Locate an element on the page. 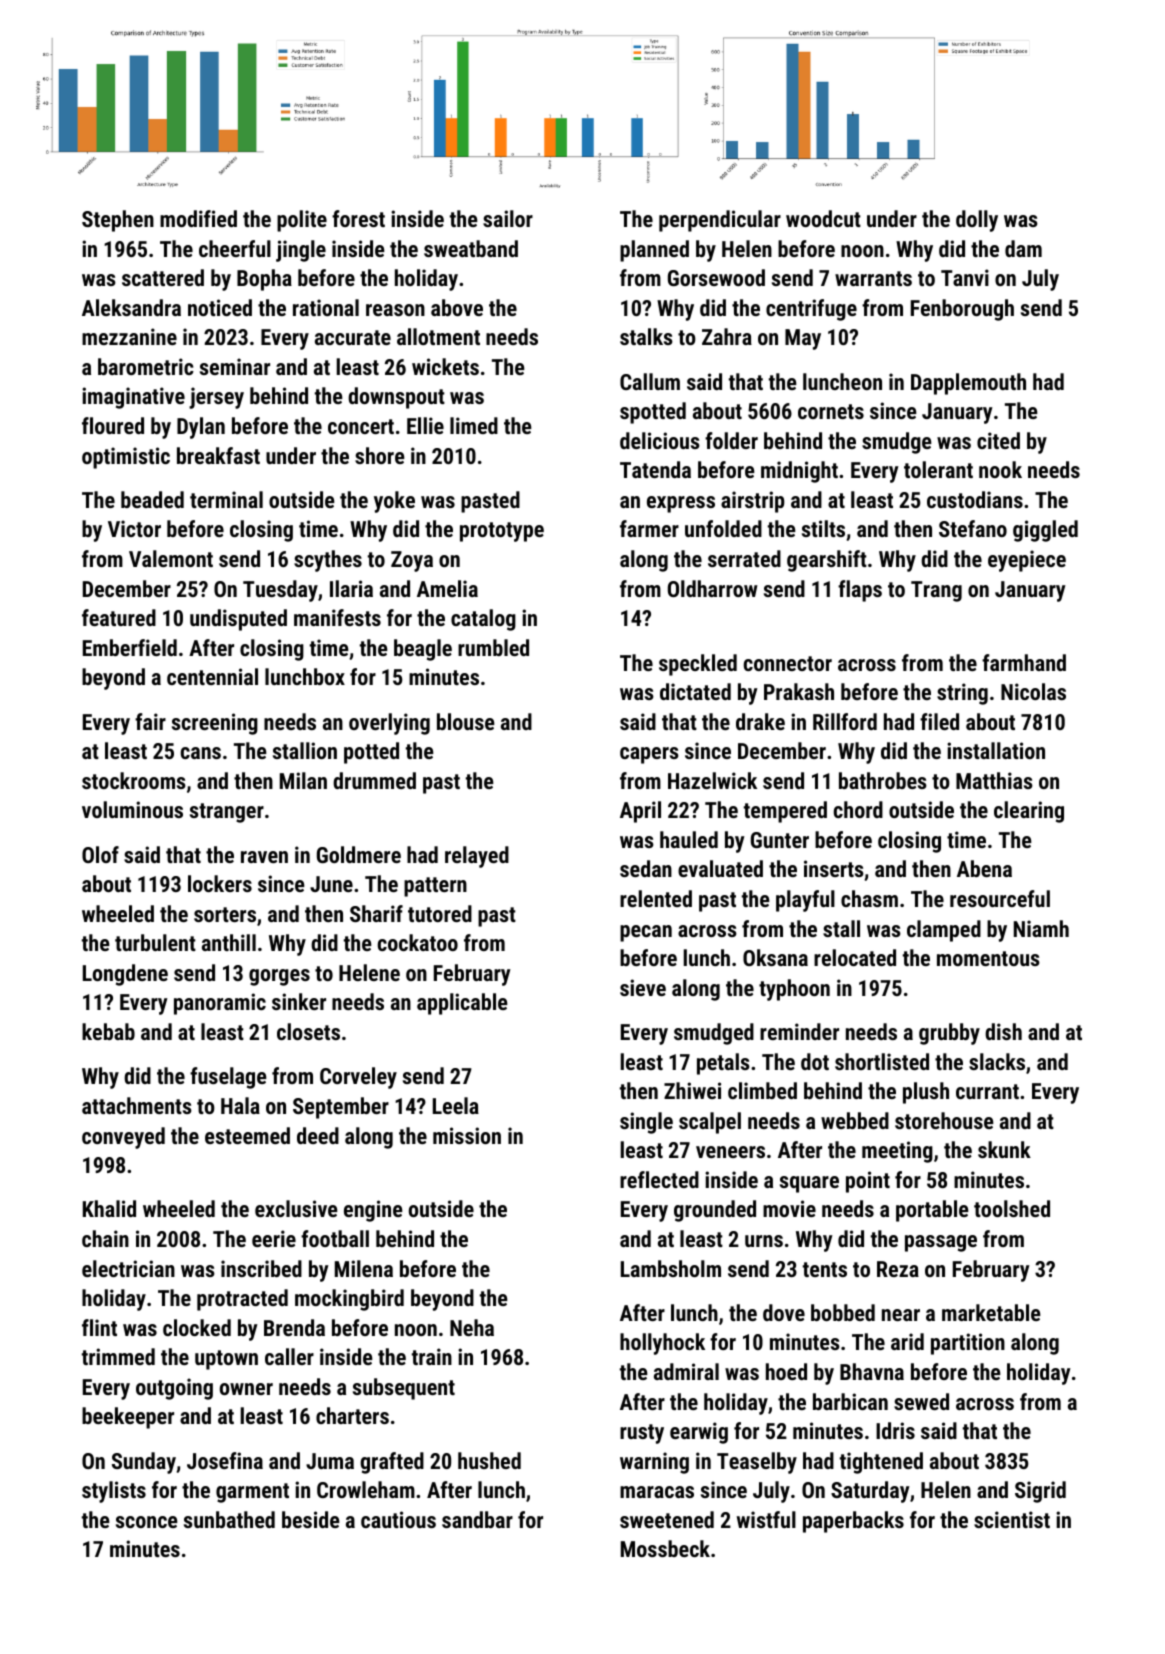  voluminous is located at coordinates (132, 809).
